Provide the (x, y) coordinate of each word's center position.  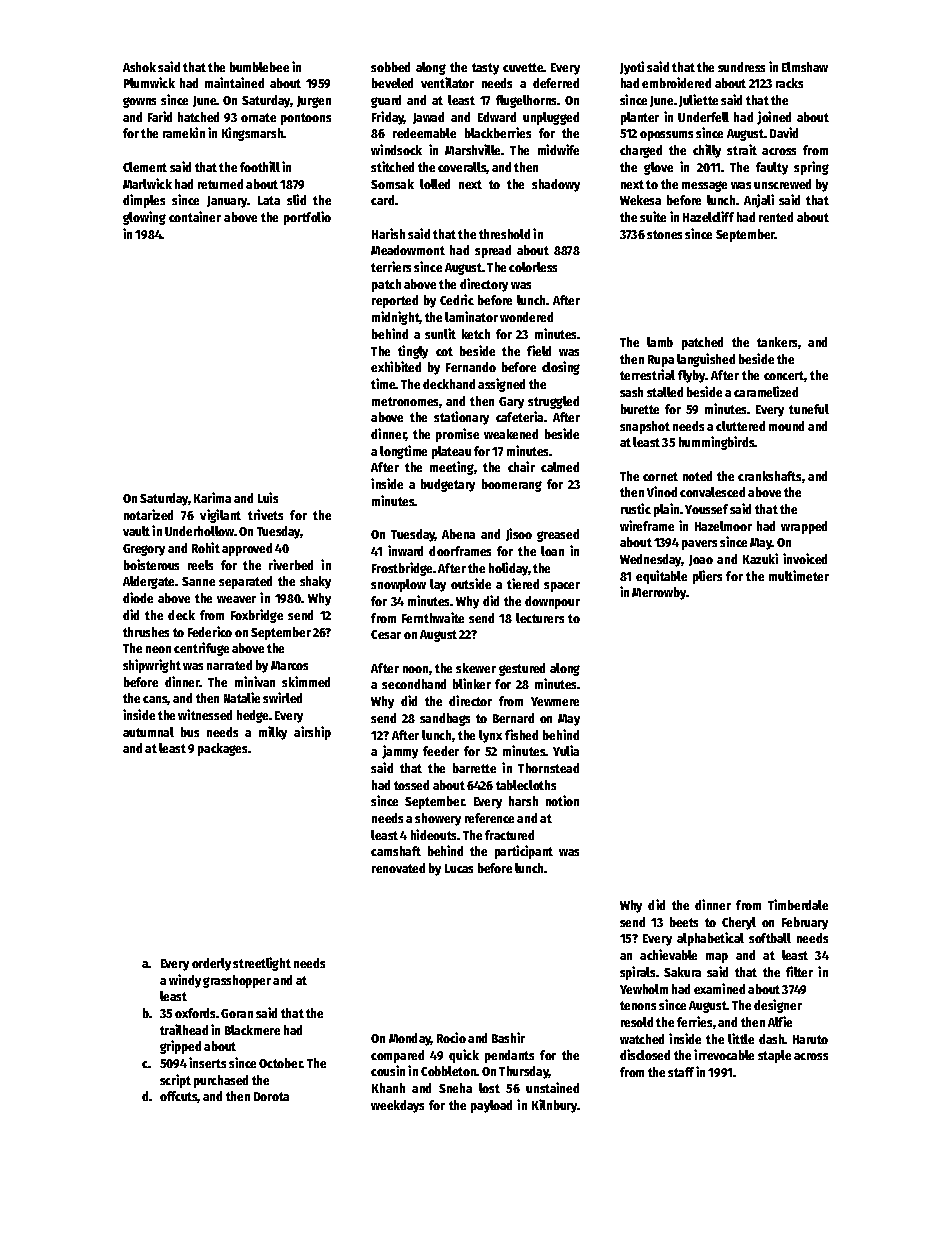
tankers (777, 342)
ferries (694, 1021)
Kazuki (760, 558)
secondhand (414, 684)
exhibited (396, 366)
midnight (396, 318)
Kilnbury (555, 1106)
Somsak (392, 184)
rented (776, 217)
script (175, 1081)
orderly (211, 964)
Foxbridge (257, 616)
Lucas (459, 868)
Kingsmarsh (253, 134)
